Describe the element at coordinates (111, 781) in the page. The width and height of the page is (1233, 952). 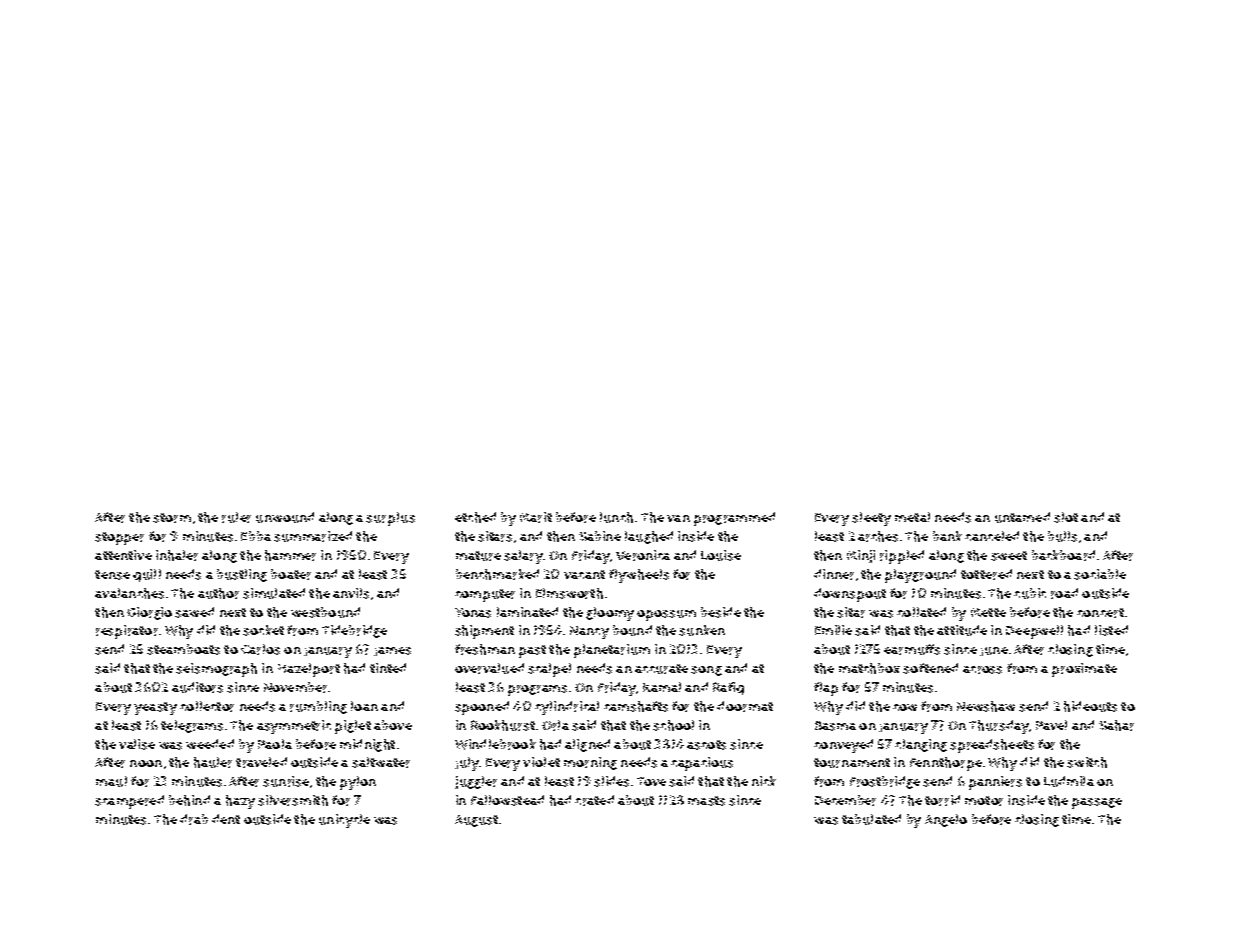
I see `maul` at that location.
